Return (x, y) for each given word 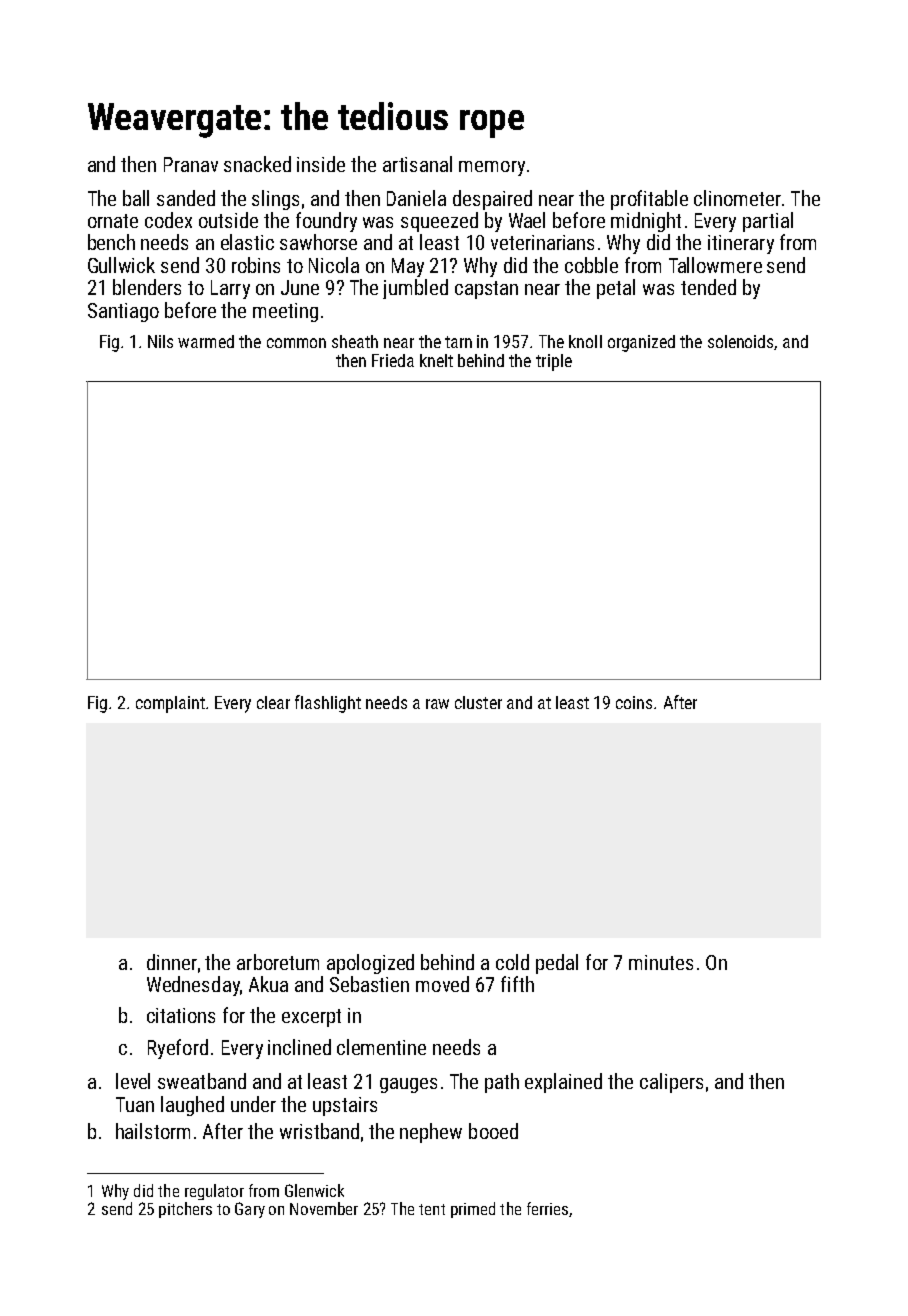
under (253, 1104)
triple (554, 362)
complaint (170, 704)
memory (492, 168)
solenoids (741, 342)
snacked (257, 164)
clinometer (737, 198)
